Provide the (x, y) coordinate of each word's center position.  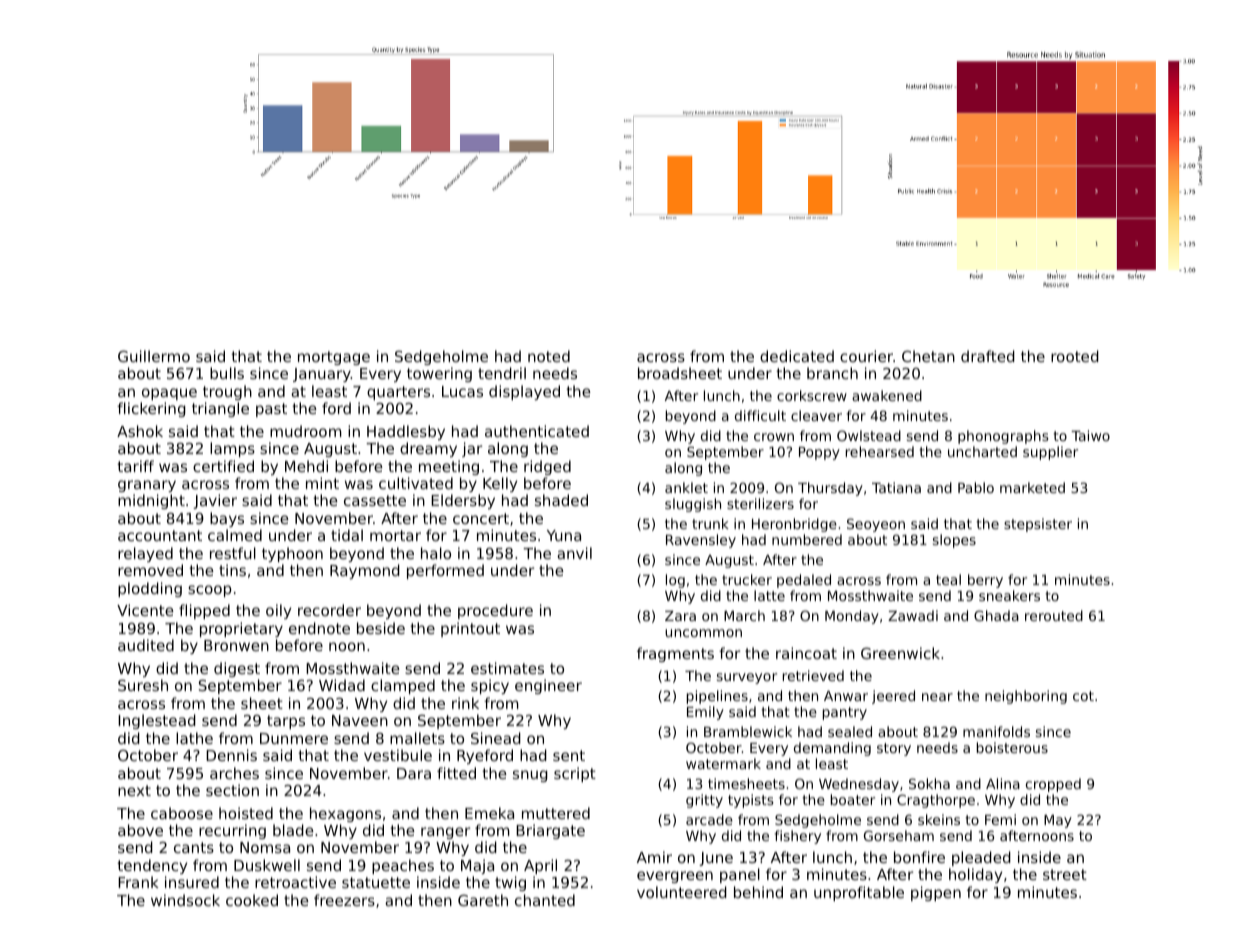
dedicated (797, 356)
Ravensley (701, 541)
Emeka (489, 813)
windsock (185, 900)
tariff (135, 466)
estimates (507, 668)
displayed (524, 392)
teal (948, 579)
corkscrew (812, 395)
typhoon (292, 554)
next (134, 790)
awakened (887, 395)
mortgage (334, 358)
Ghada (996, 615)
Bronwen (236, 645)
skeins (939, 819)
